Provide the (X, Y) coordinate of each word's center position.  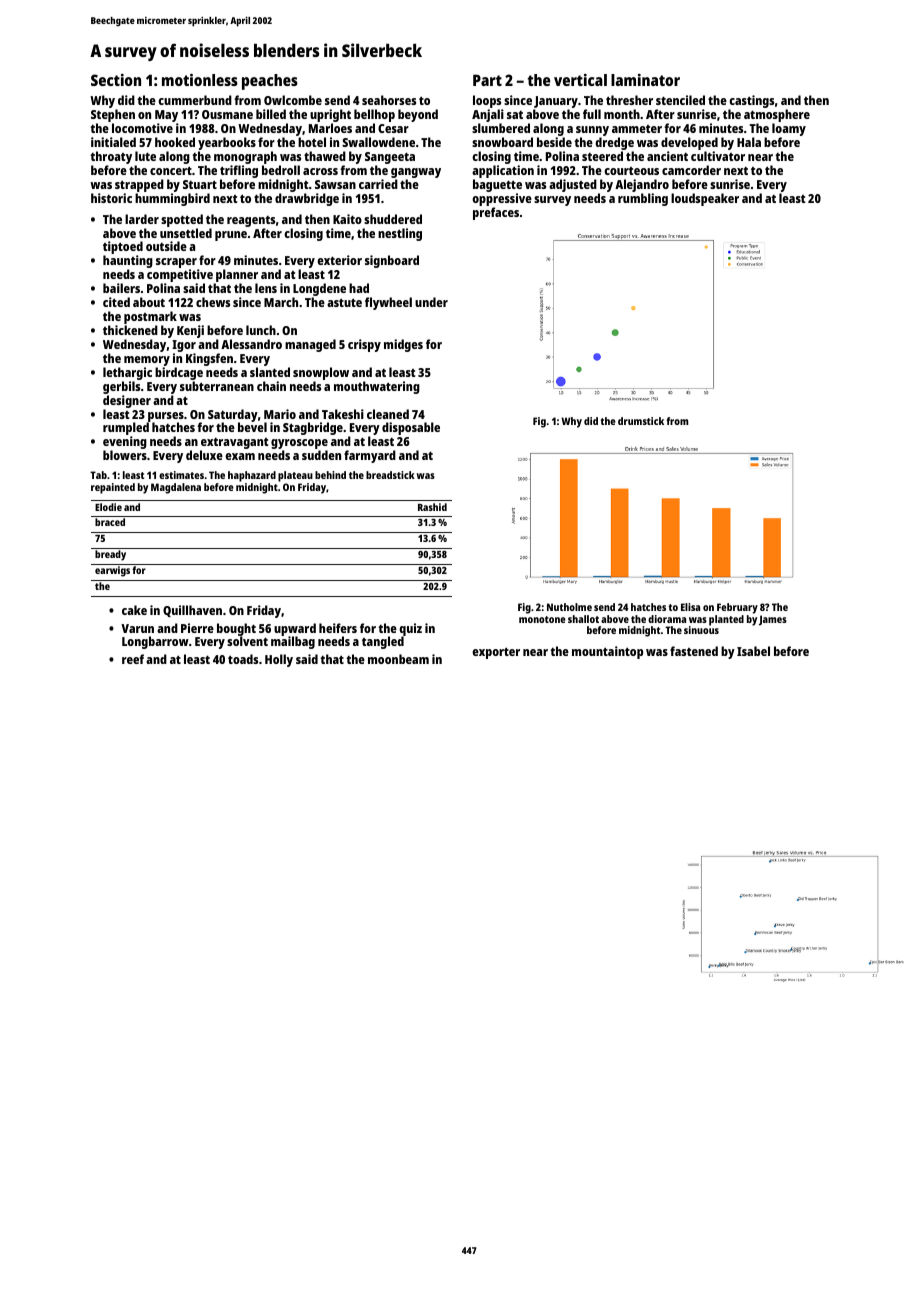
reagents (251, 221)
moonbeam (398, 659)
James (773, 620)
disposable (411, 428)
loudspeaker (705, 199)
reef (133, 659)
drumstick (641, 421)
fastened (694, 651)
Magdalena (176, 488)
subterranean (217, 386)
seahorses (389, 100)
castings (751, 102)
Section (116, 80)
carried (378, 184)
